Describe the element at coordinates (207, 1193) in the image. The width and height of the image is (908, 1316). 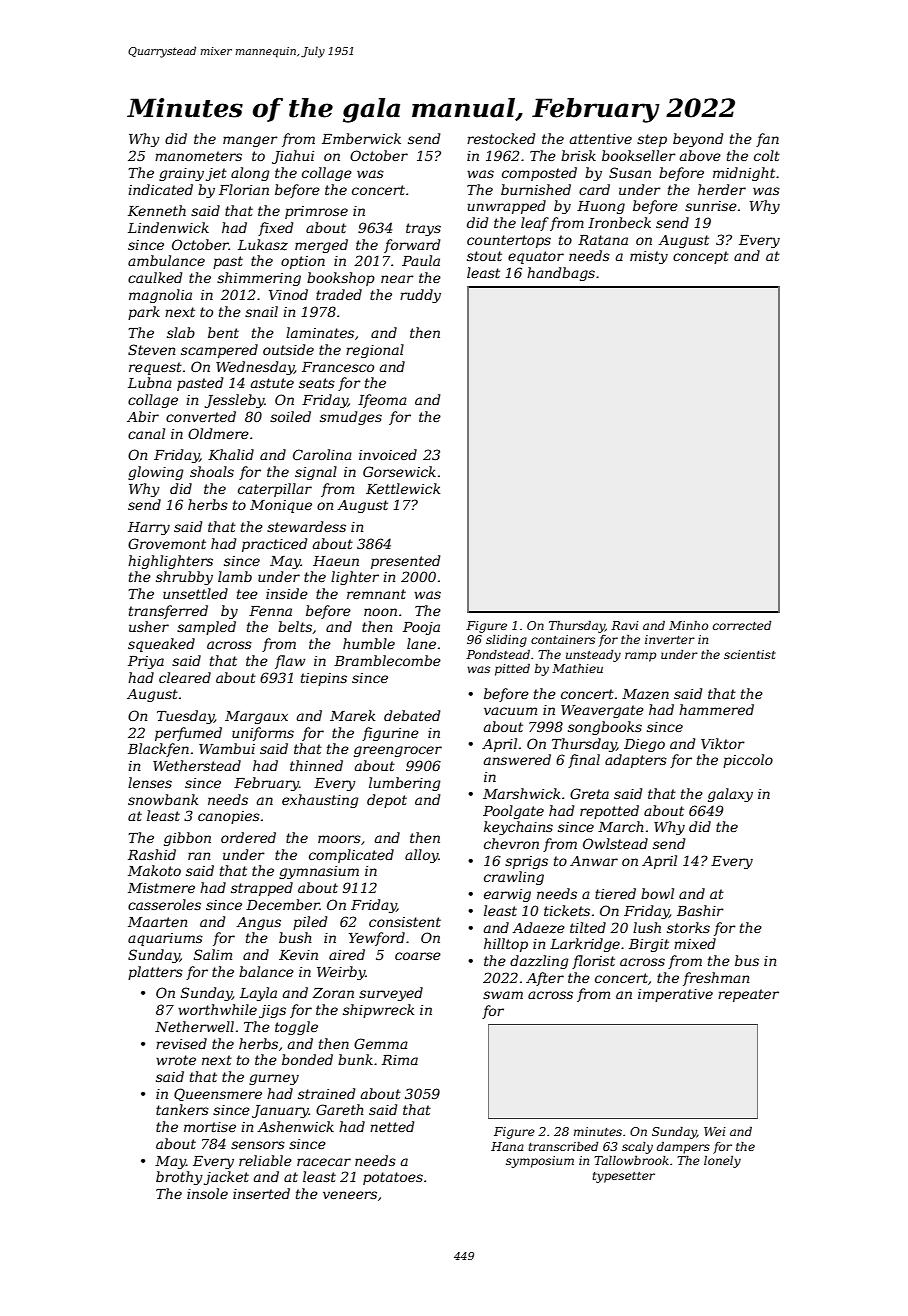
I see `insole` at that location.
